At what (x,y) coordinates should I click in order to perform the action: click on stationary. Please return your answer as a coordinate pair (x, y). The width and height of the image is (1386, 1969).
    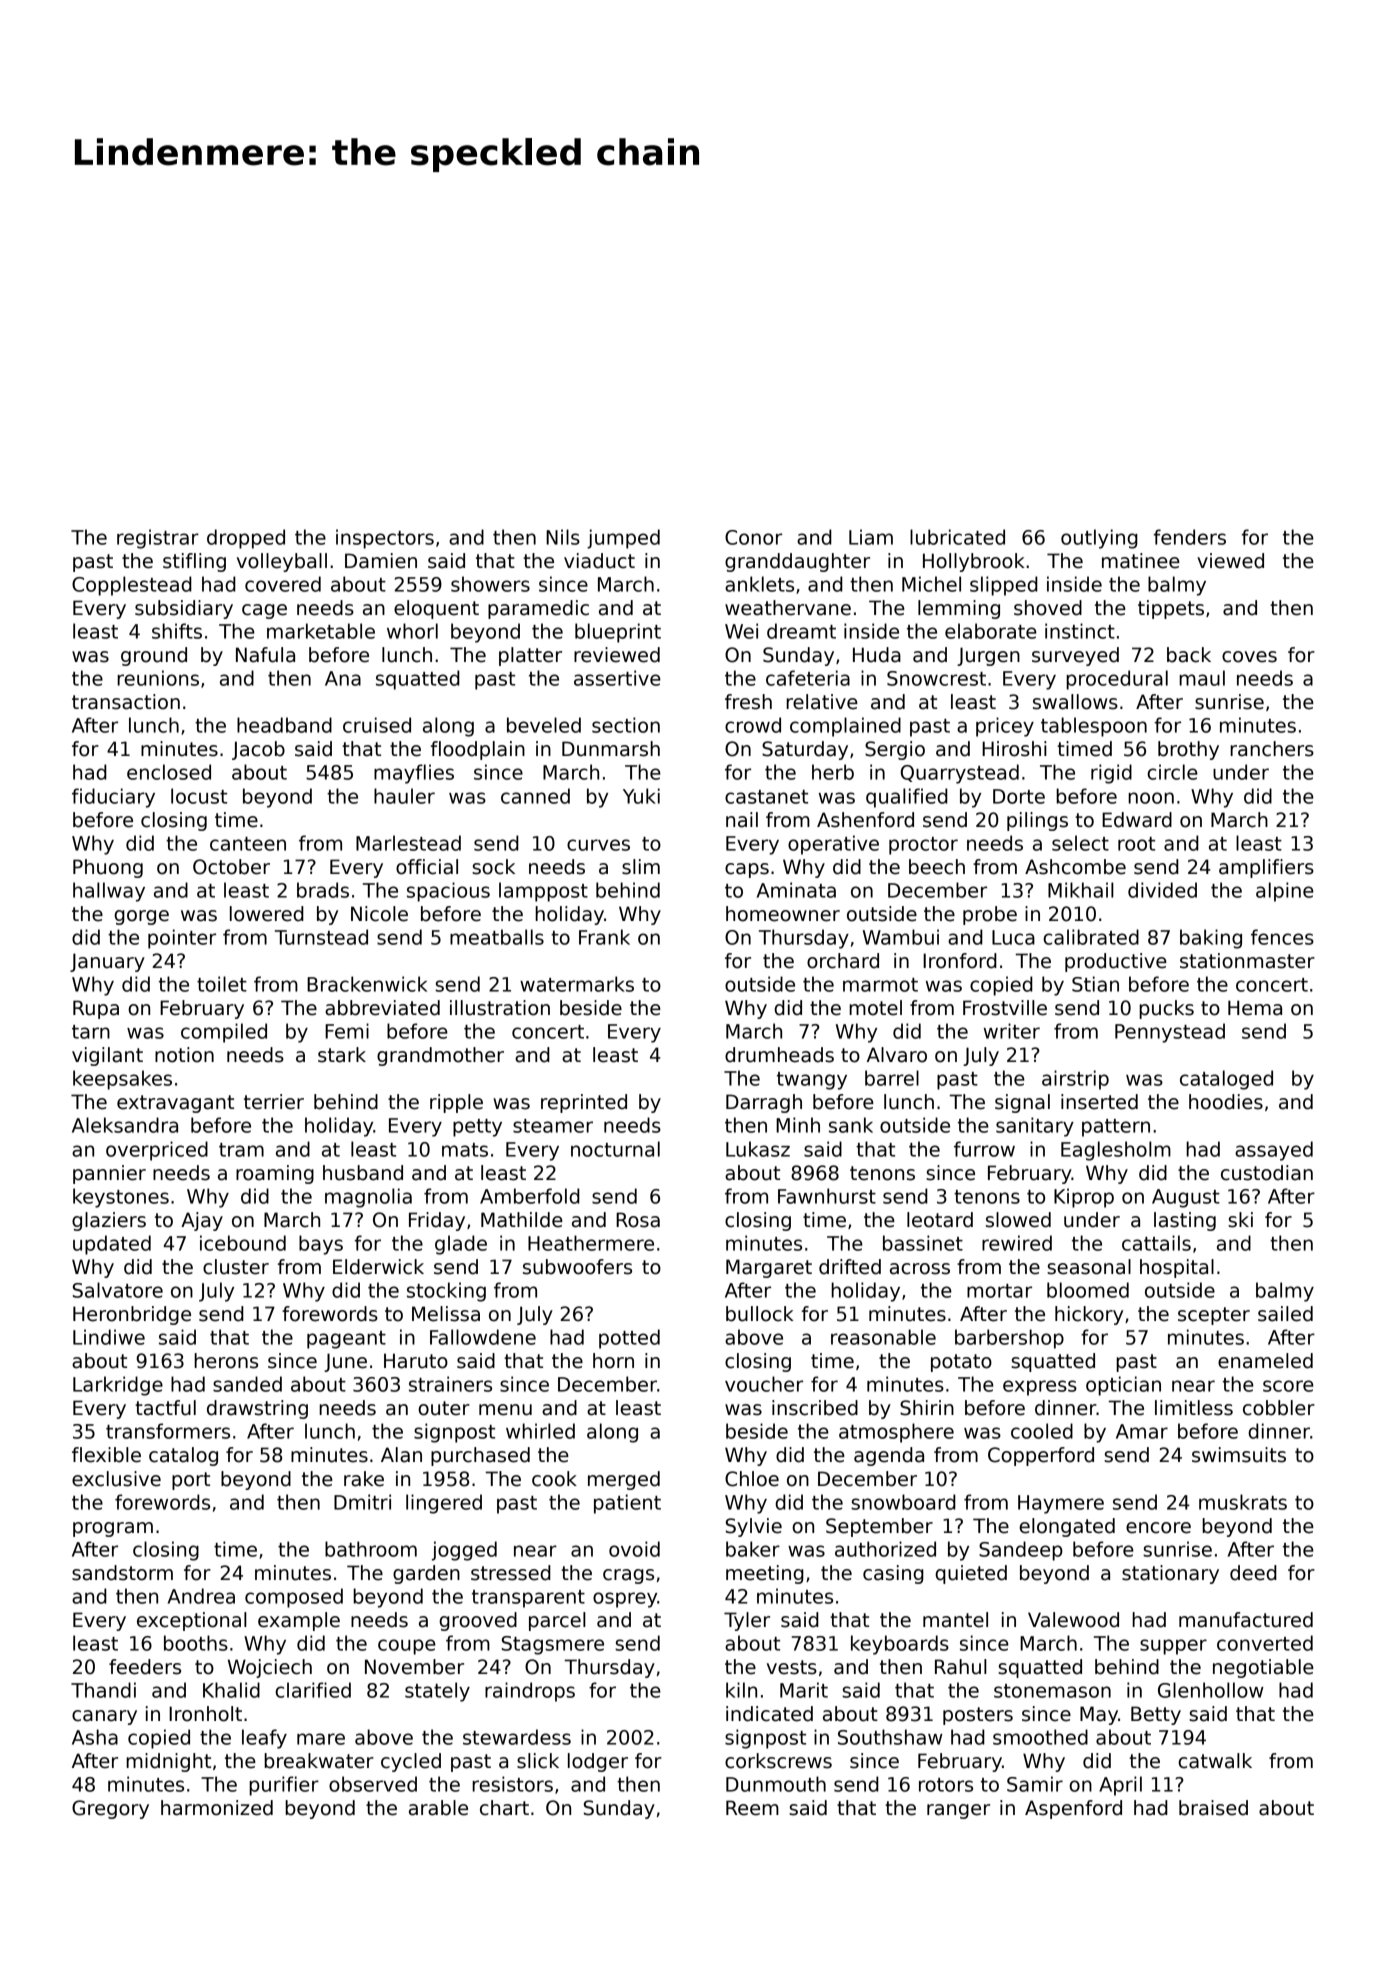
    Looking at the image, I should click on (1170, 1574).
